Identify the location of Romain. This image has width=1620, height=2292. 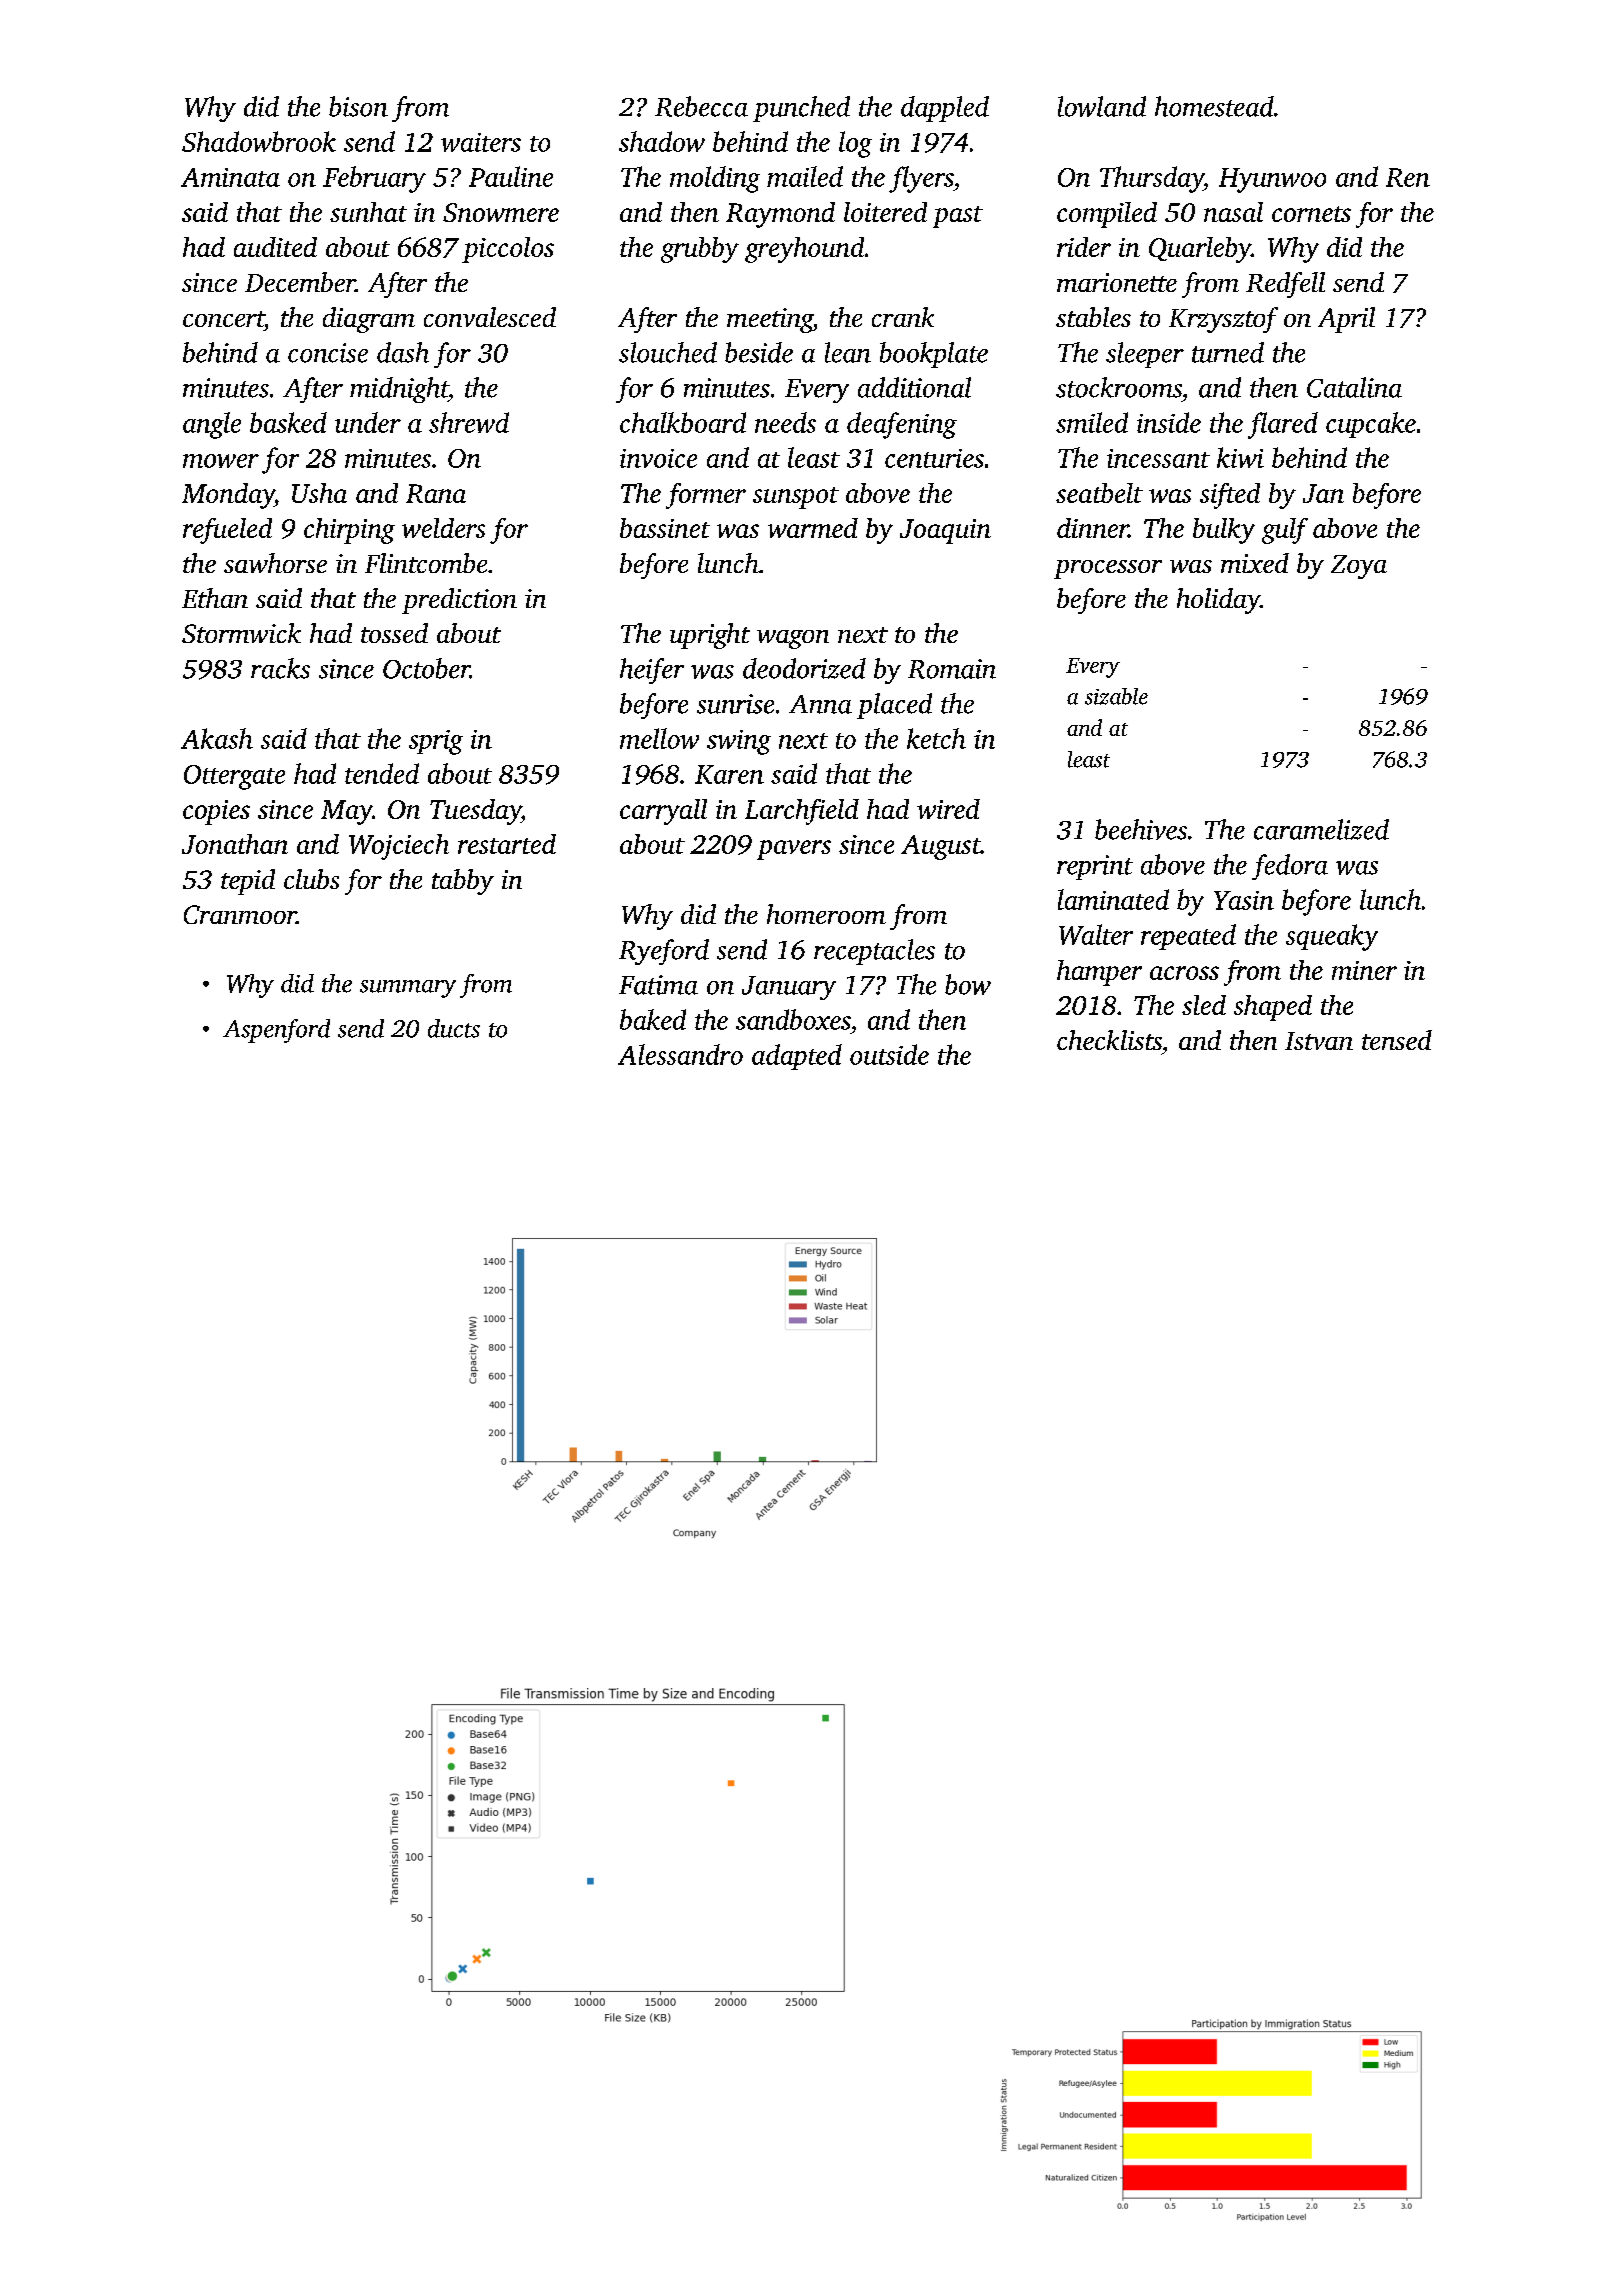
(952, 669).
